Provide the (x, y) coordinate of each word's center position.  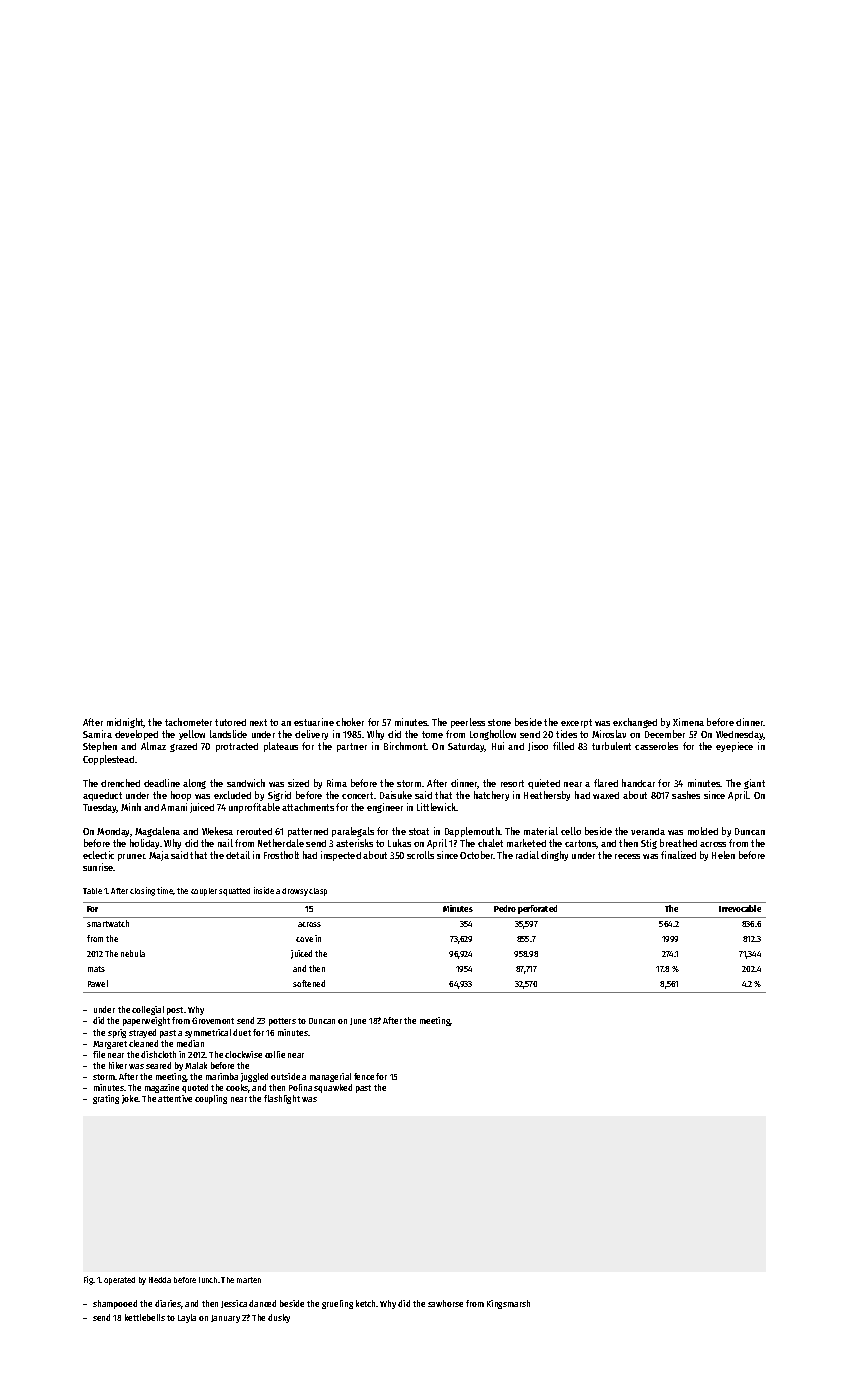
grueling (337, 1304)
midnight (125, 723)
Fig (88, 1280)
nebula (133, 953)
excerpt (576, 723)
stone (499, 722)
